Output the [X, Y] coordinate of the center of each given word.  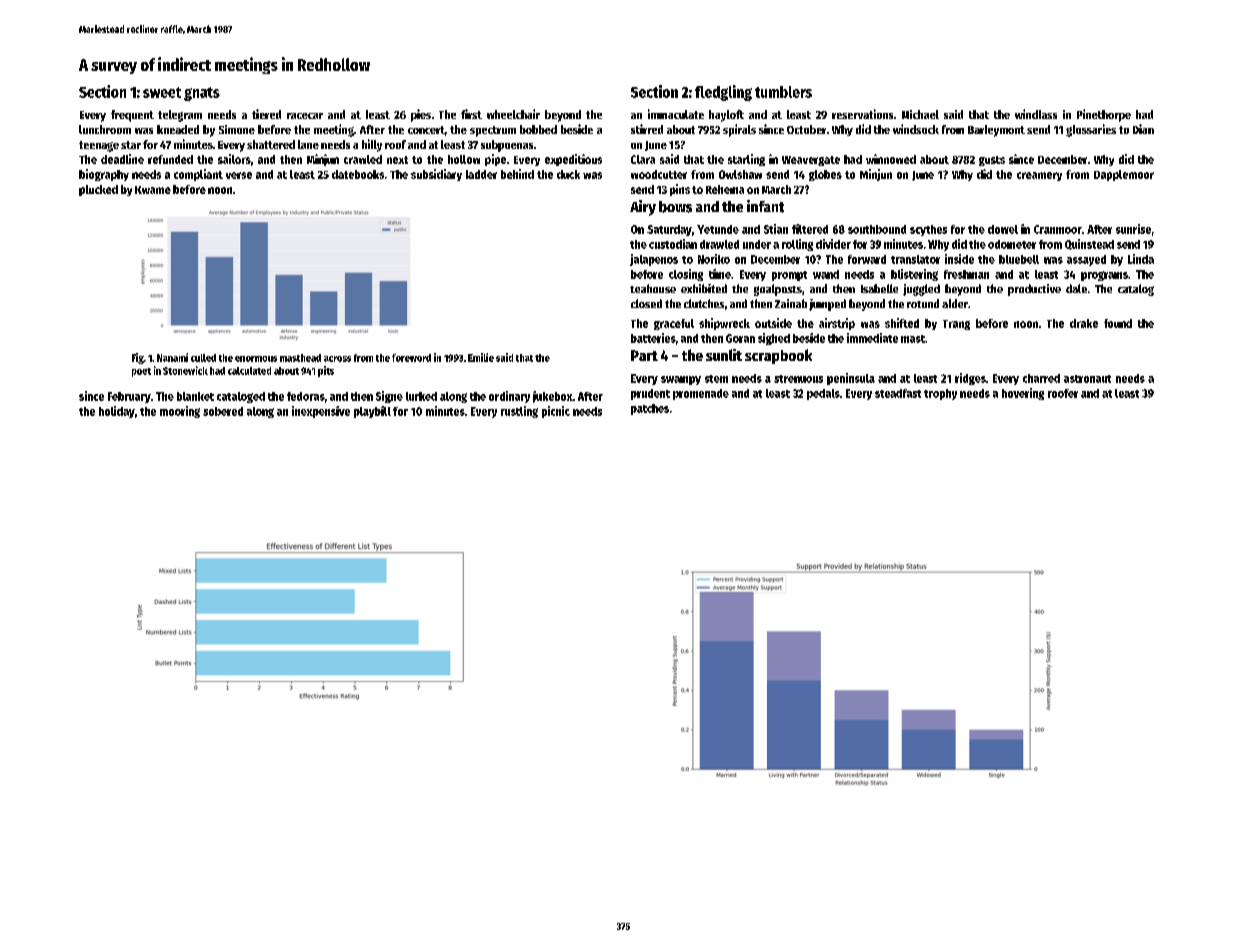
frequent [132, 116]
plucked [98, 190]
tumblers [783, 92]
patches [650, 409]
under [757, 244]
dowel [1003, 229]
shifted [902, 323]
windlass [1036, 114]
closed [646, 303]
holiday [117, 412]
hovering [1023, 394]
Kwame [153, 190]
